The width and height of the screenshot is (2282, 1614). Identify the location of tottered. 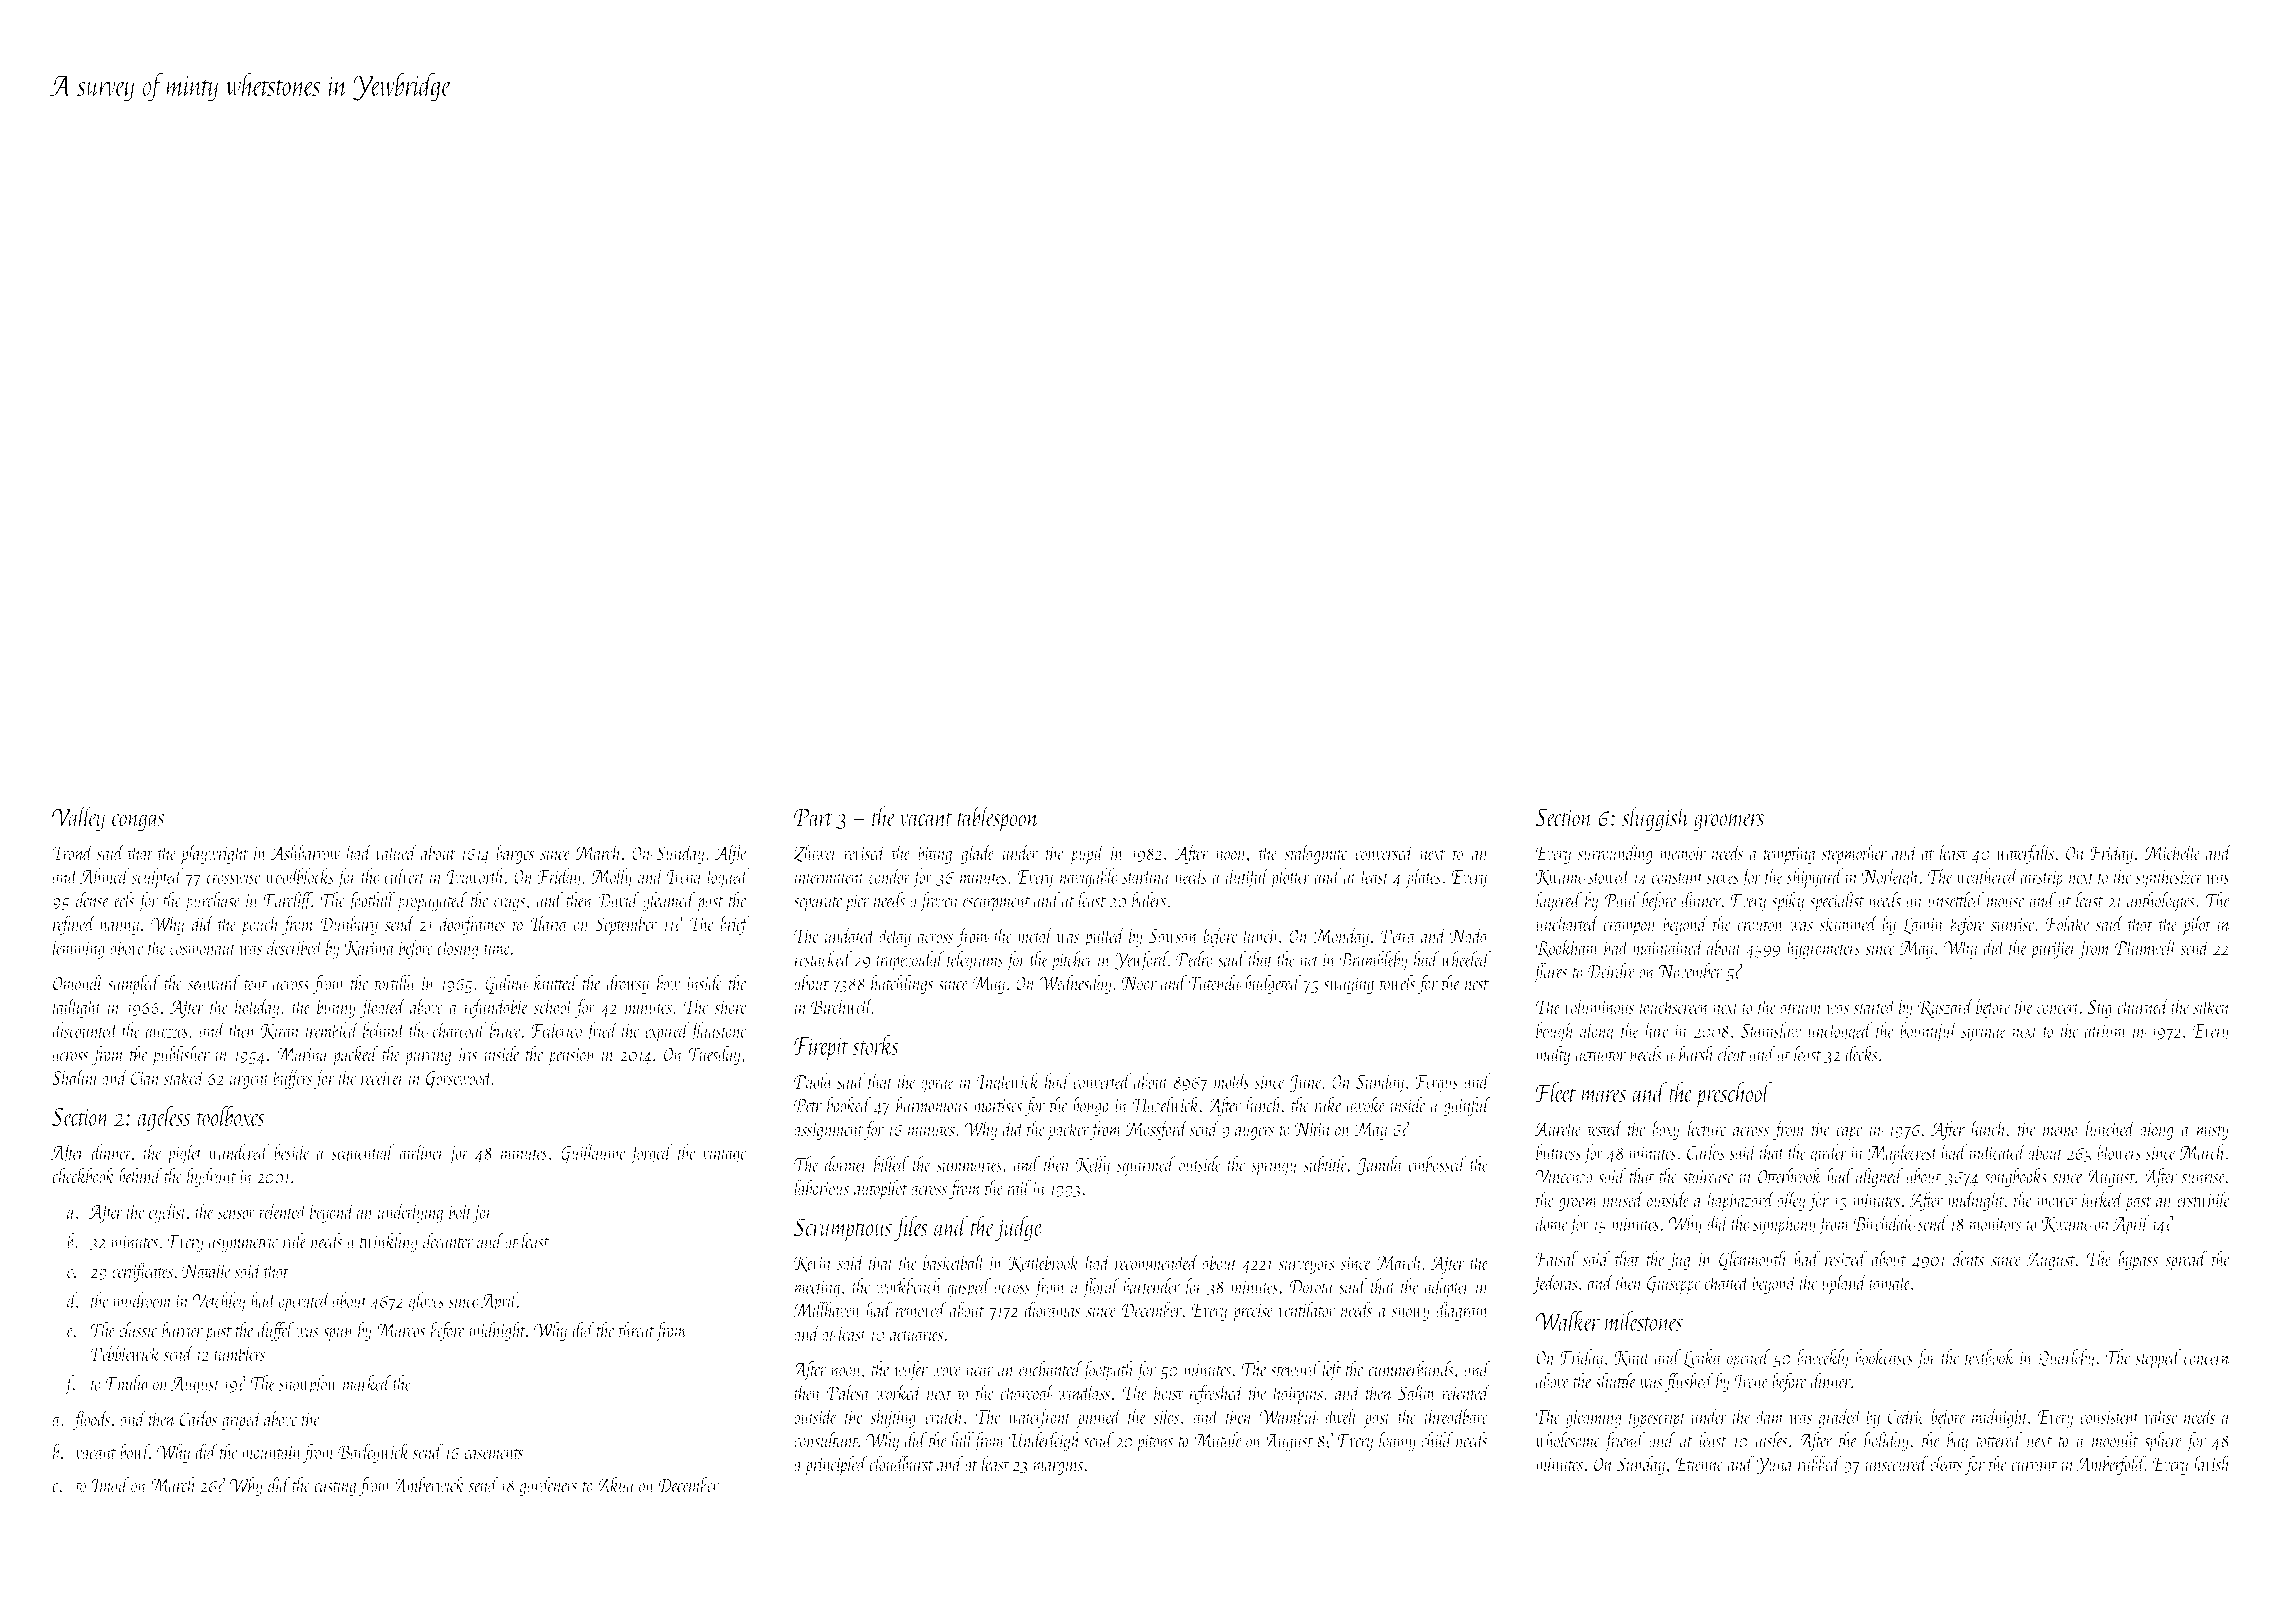
(1999, 1440).
